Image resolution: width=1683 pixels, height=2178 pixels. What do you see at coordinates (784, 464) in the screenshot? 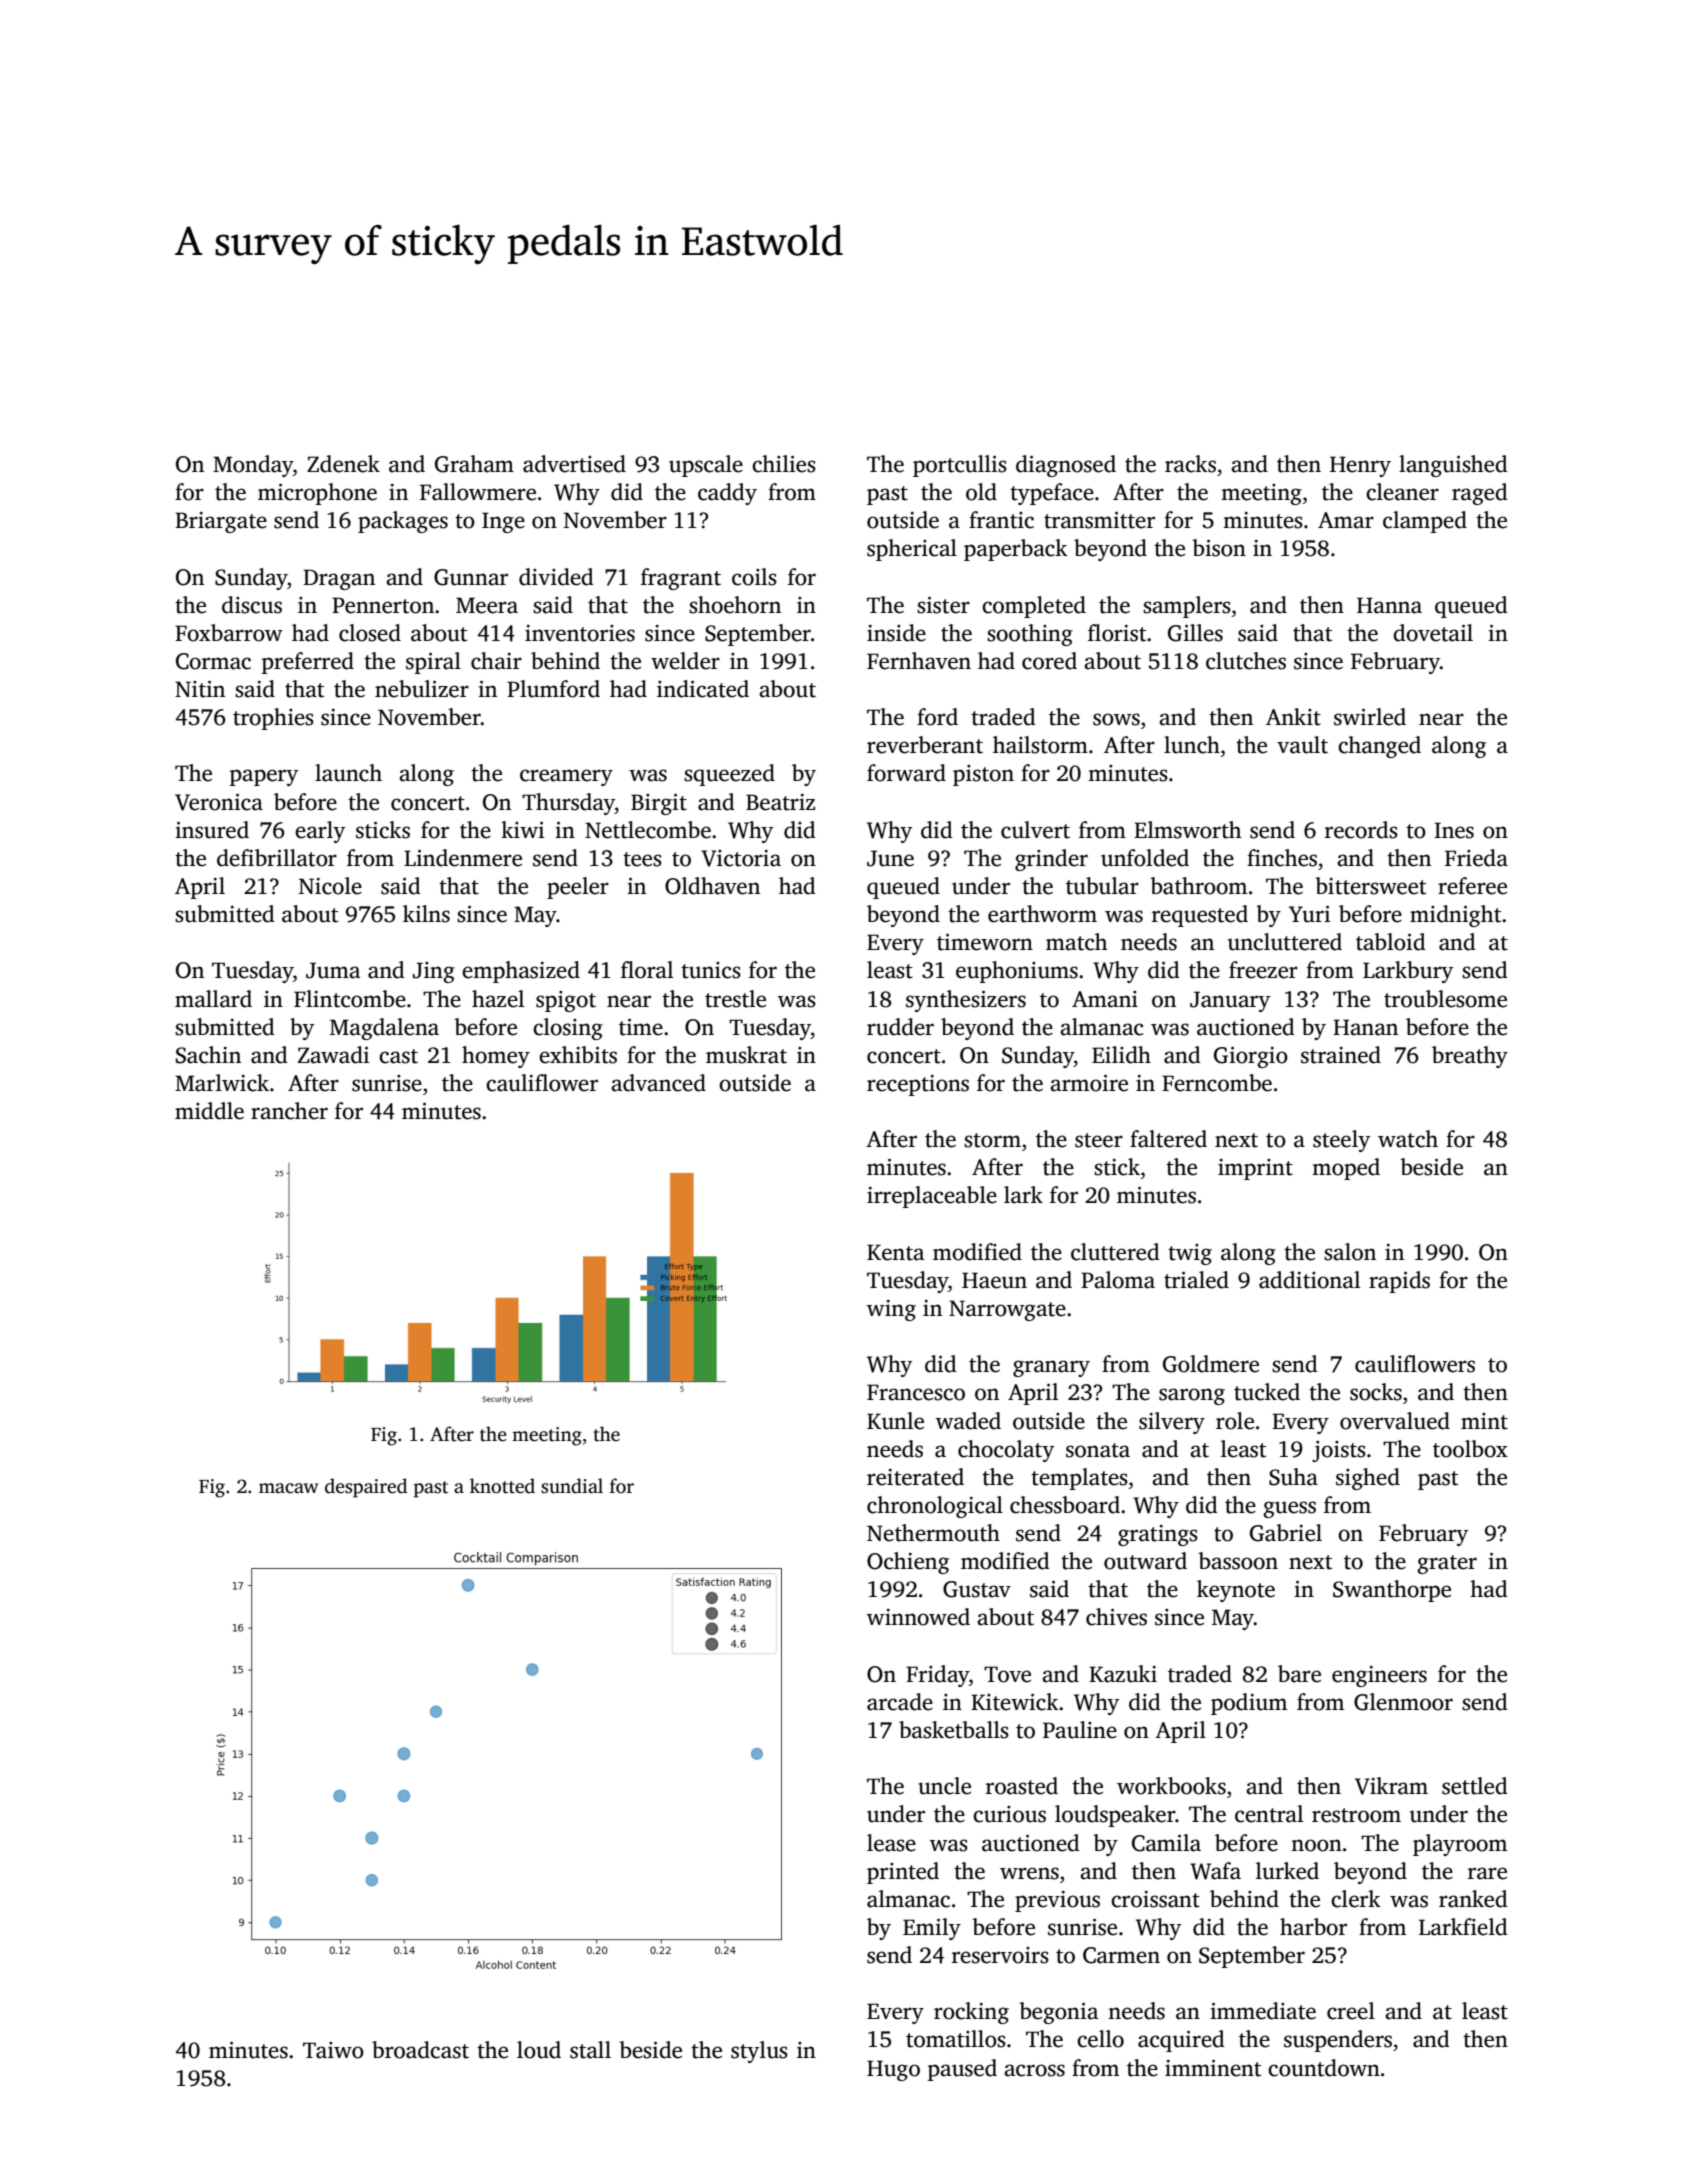
I see `chilies` at bounding box center [784, 464].
